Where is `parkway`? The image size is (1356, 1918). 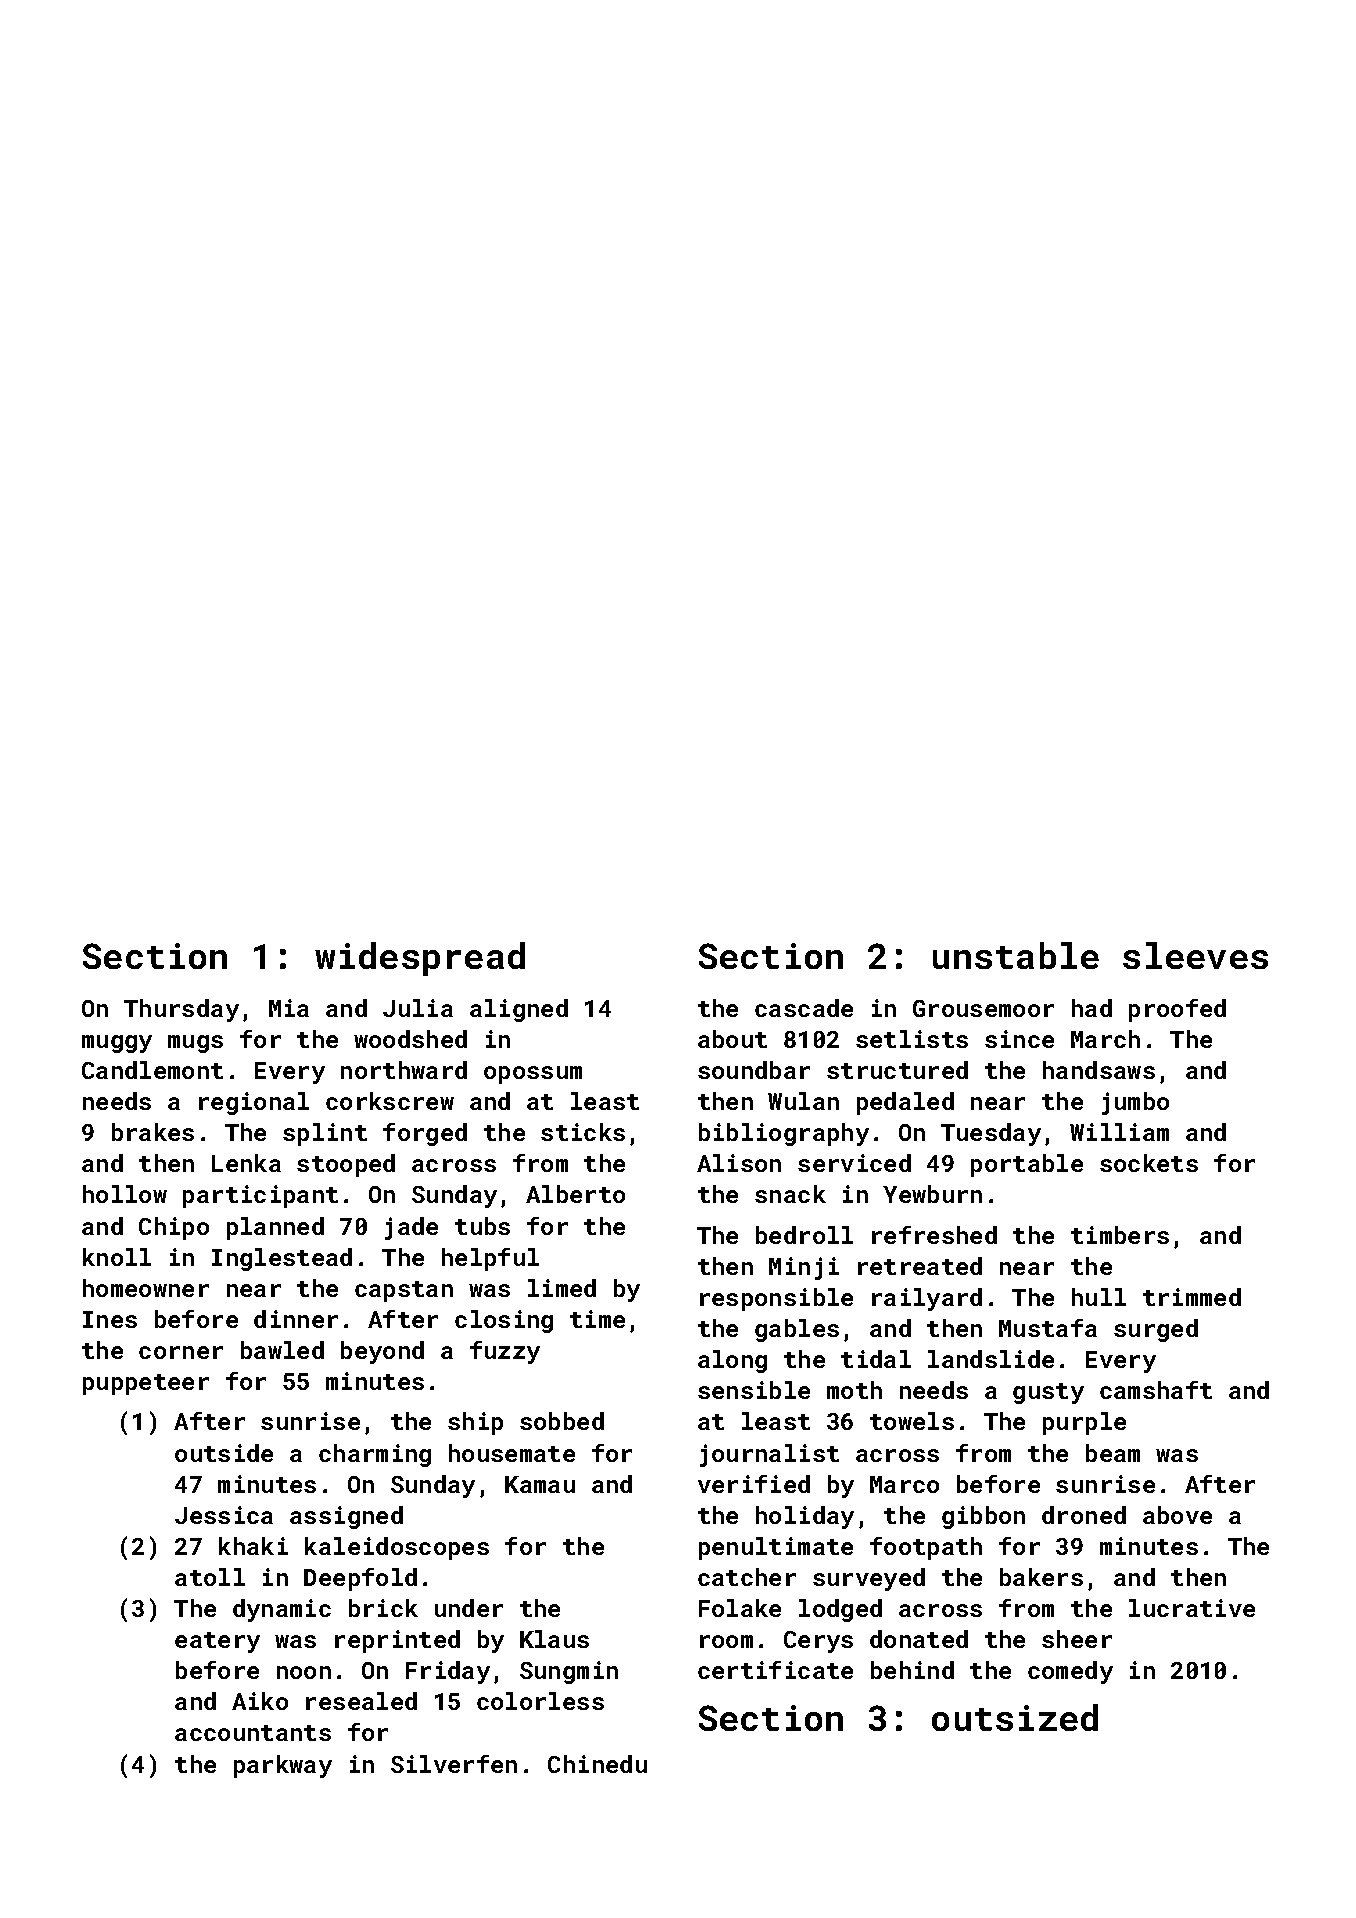
parkway is located at coordinates (283, 1766).
